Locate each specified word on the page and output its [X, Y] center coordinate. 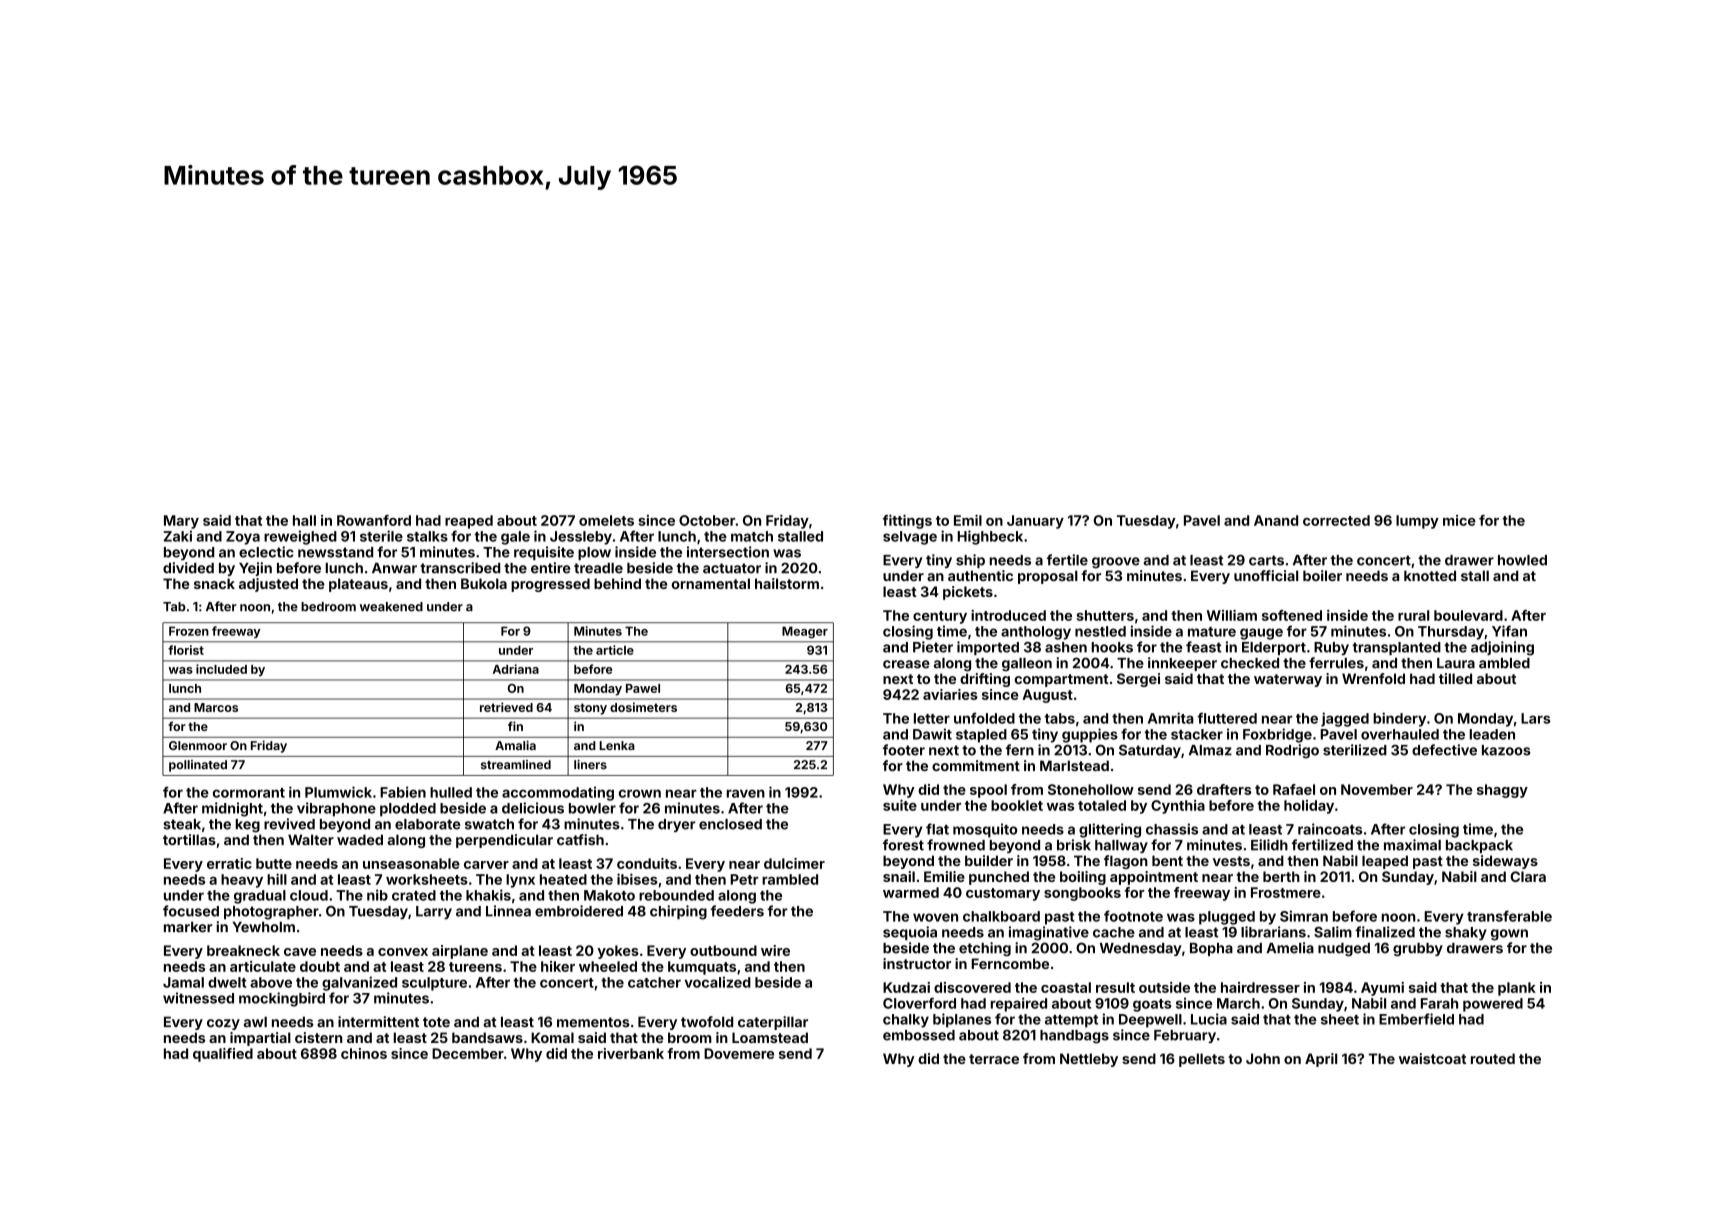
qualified [223, 1055]
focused [191, 911]
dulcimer [794, 863]
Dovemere [739, 1053]
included [221, 669]
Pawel [643, 688]
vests [1231, 861]
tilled [1455, 678]
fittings [907, 522]
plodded [408, 810]
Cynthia [1178, 807]
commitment [976, 765]
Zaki [178, 536]
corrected [1336, 520]
